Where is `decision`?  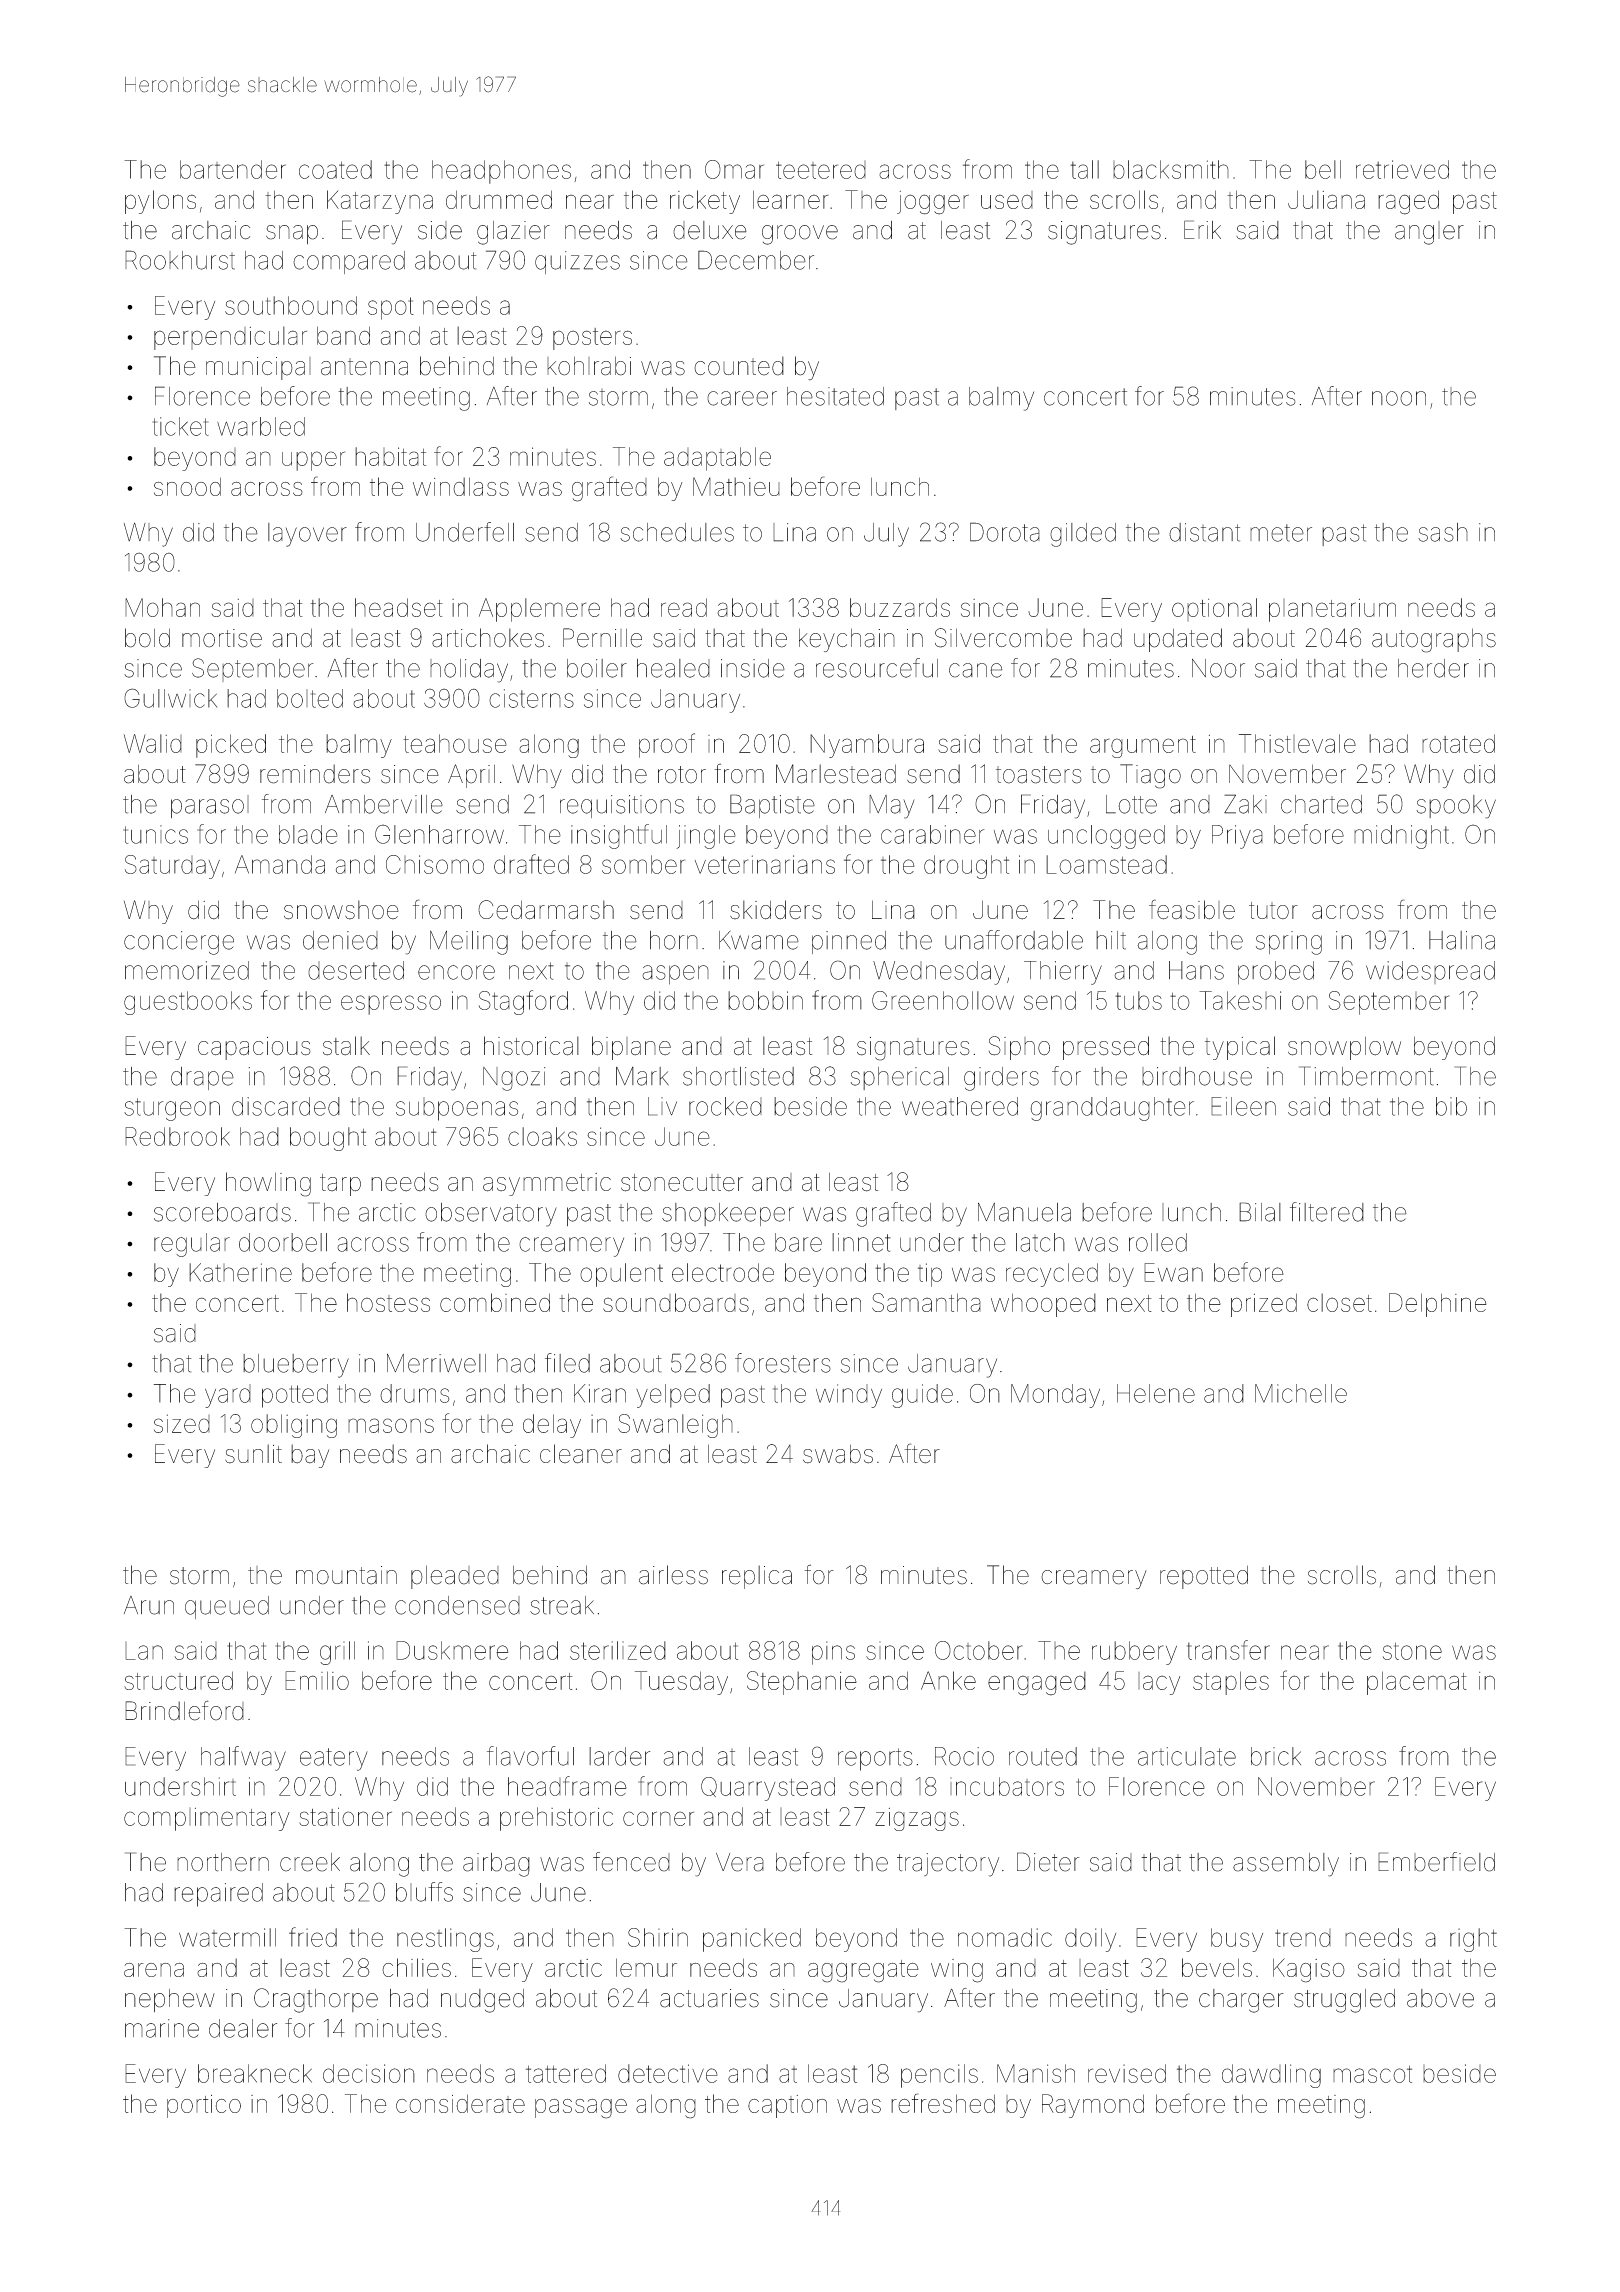 decision is located at coordinates (369, 2073).
